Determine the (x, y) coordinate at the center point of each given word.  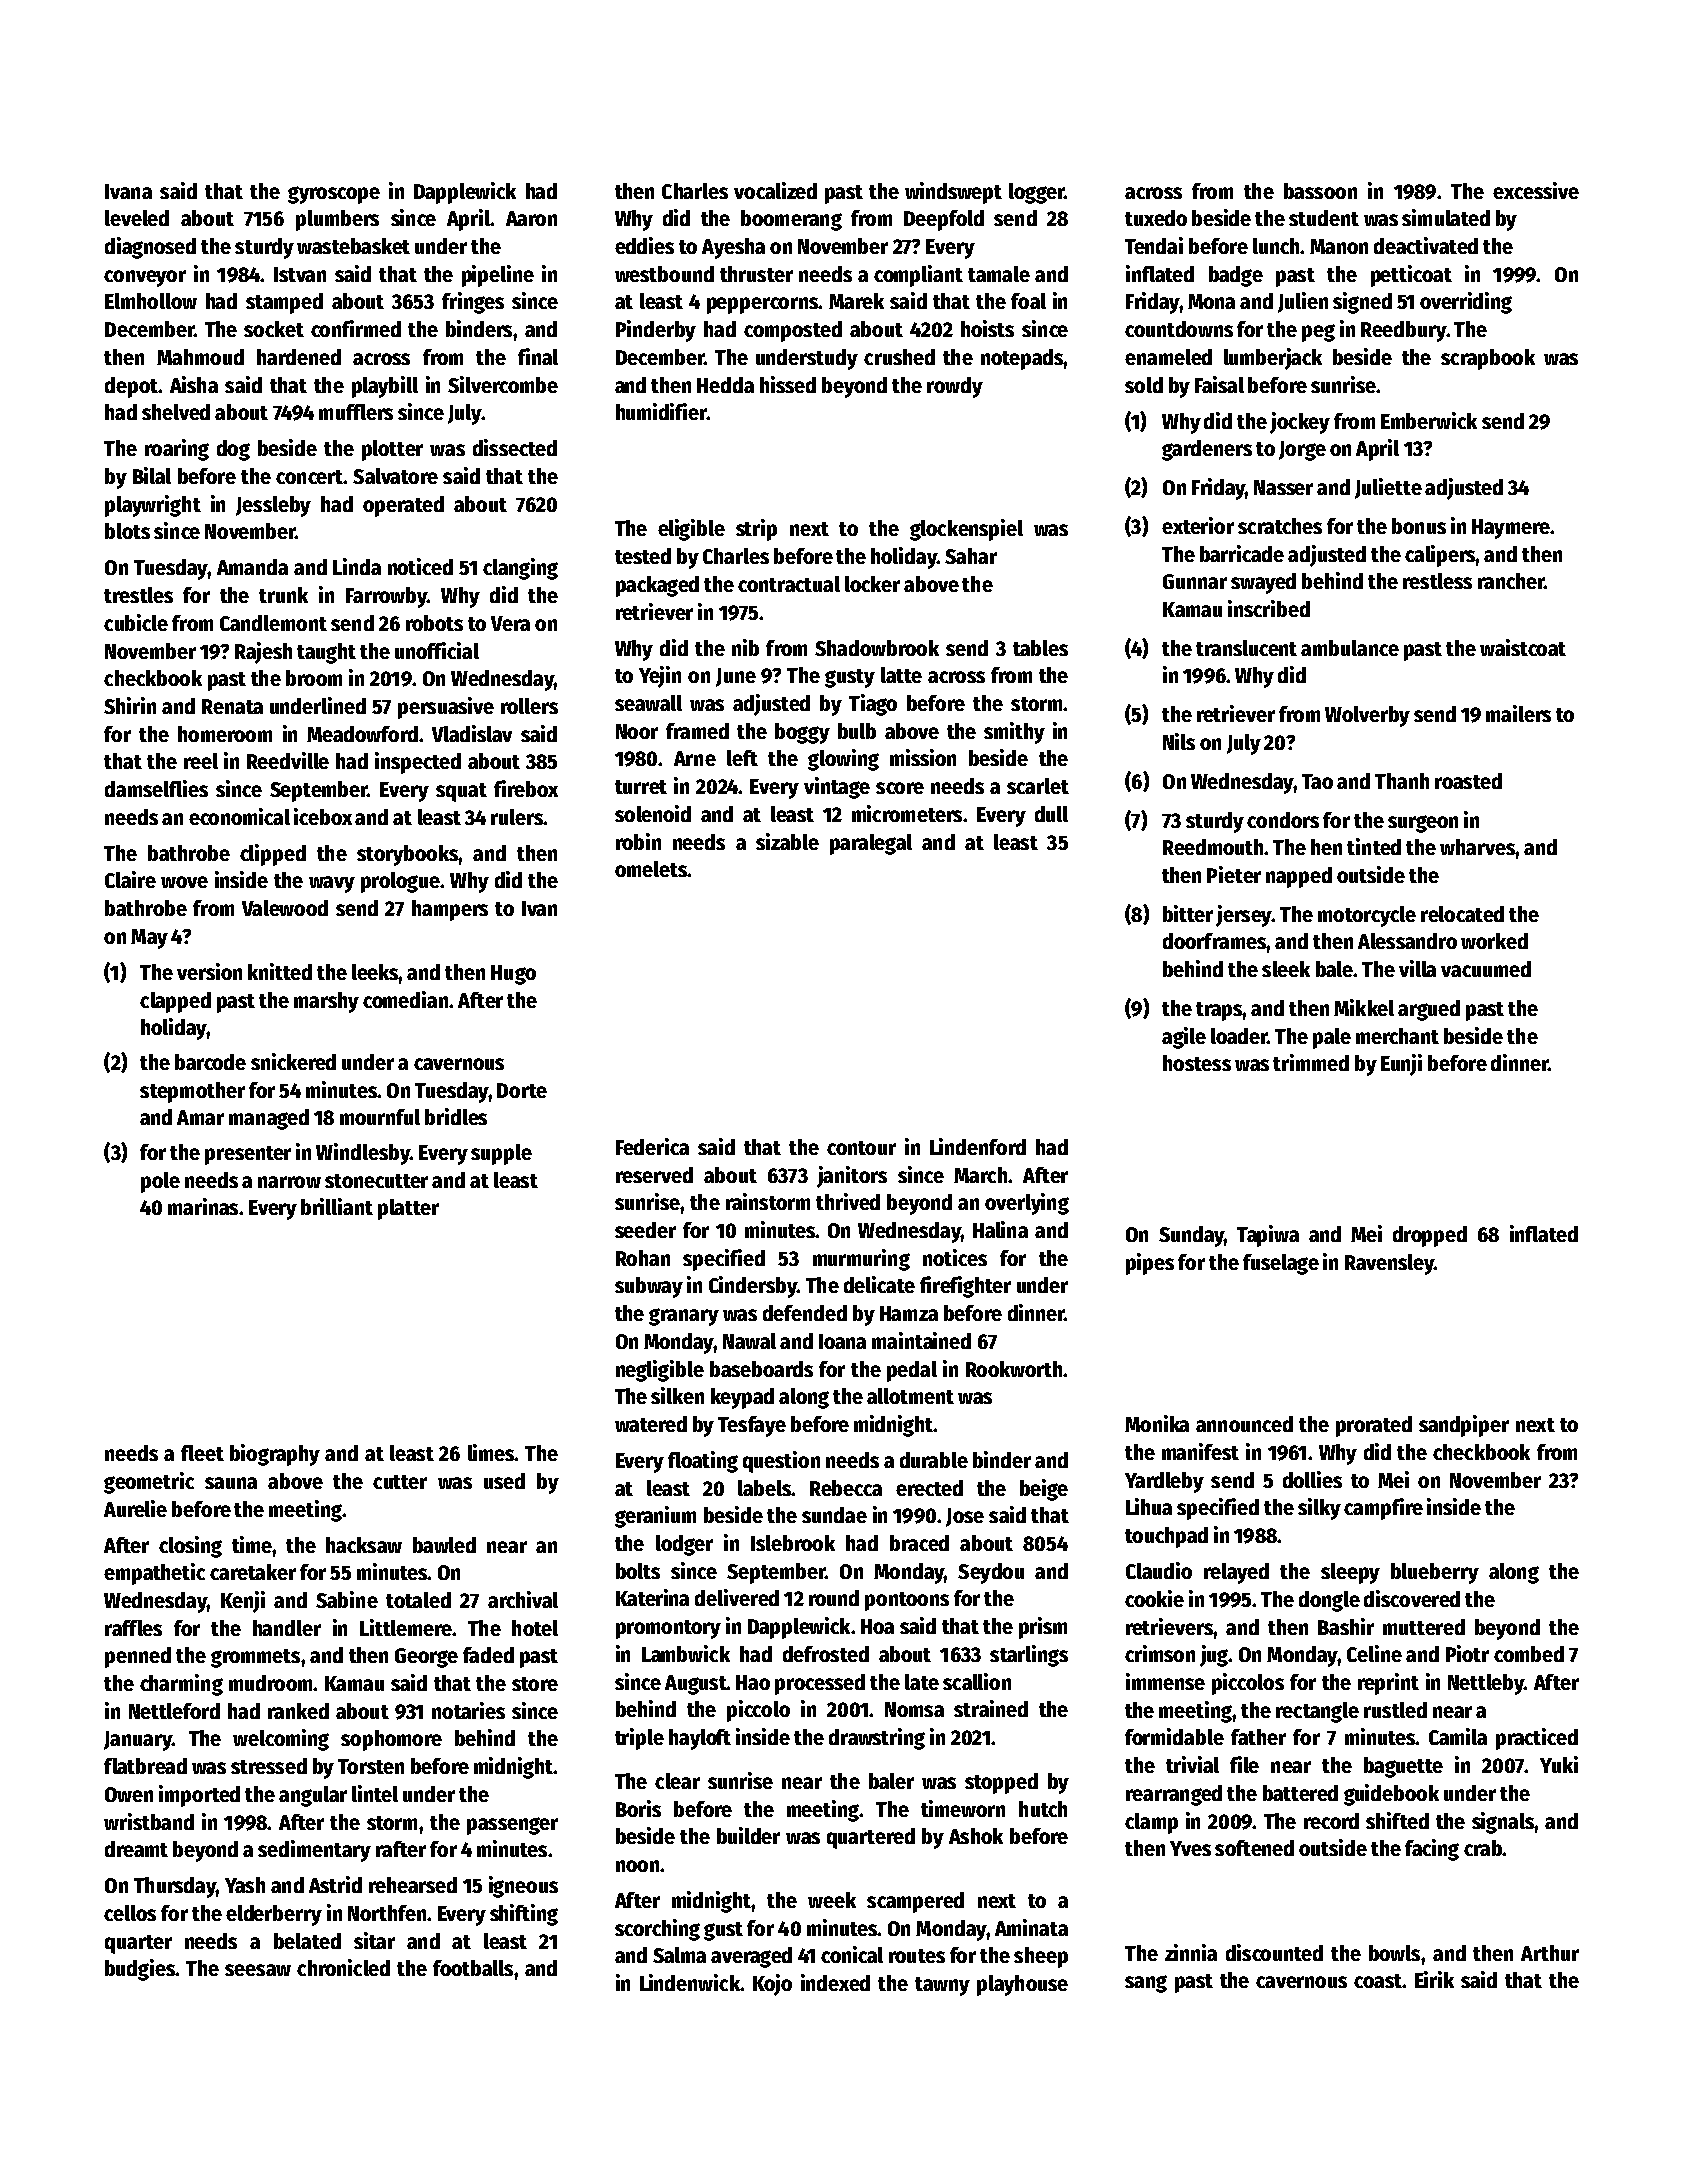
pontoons (907, 1601)
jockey (1300, 423)
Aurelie (135, 1508)
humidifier (661, 411)
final (538, 356)
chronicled (343, 1967)
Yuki (1559, 1764)
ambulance (1350, 648)
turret (641, 787)
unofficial (437, 650)
